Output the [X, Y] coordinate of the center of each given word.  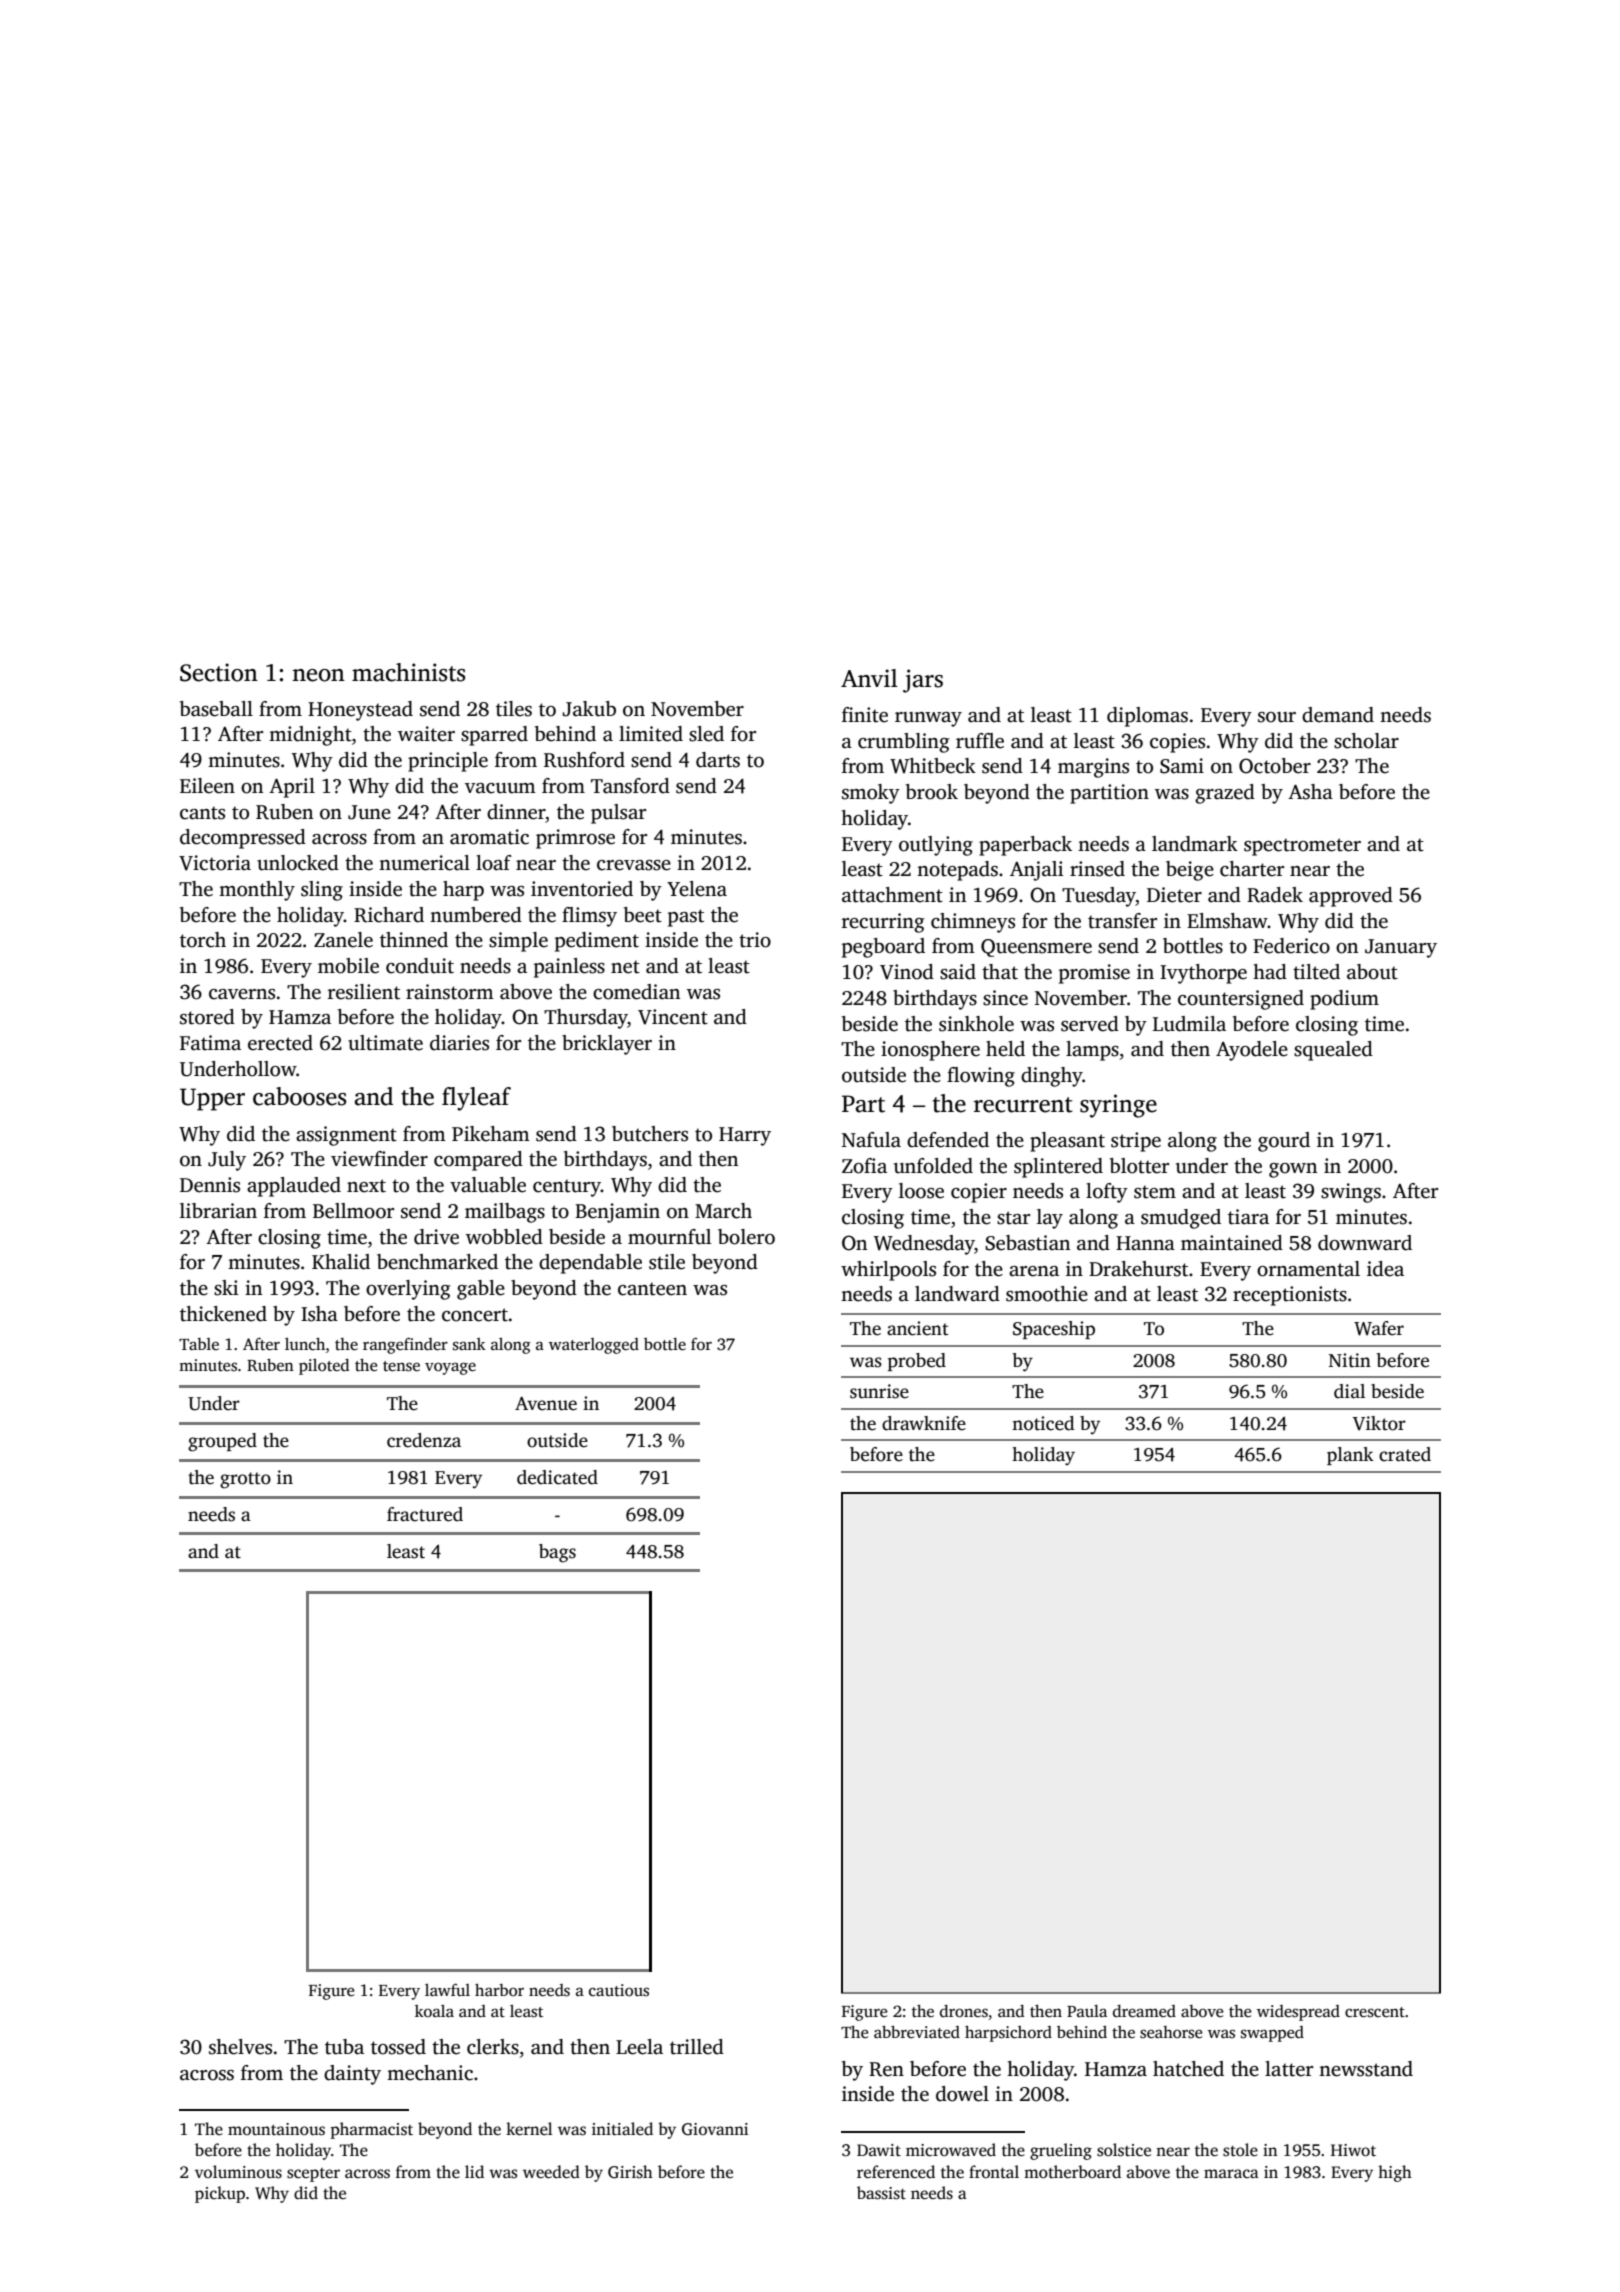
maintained [1232, 1243]
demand [1338, 715]
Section [219, 672]
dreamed [1144, 2011]
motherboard [1072, 2171]
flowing [981, 1077]
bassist [881, 2193]
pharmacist [372, 2130]
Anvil [869, 678]
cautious [619, 1990]
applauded [294, 1187]
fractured [425, 1514]
